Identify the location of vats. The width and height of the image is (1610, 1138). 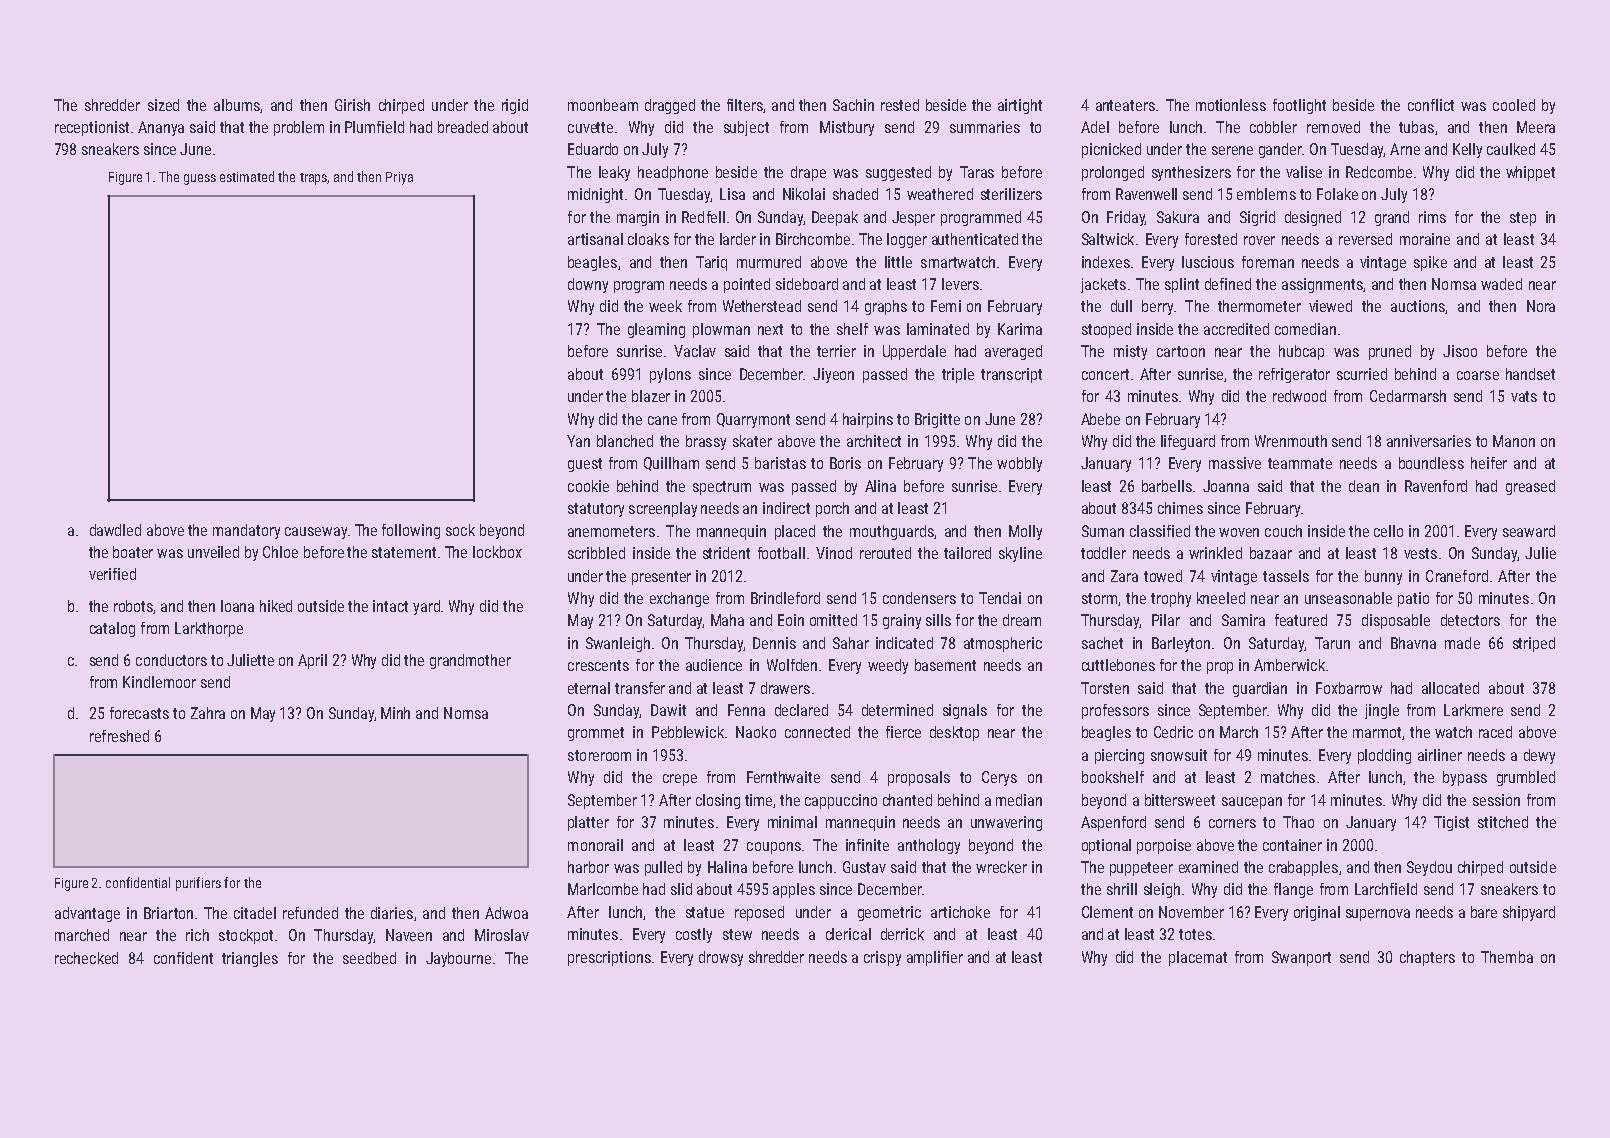
(1524, 396).
